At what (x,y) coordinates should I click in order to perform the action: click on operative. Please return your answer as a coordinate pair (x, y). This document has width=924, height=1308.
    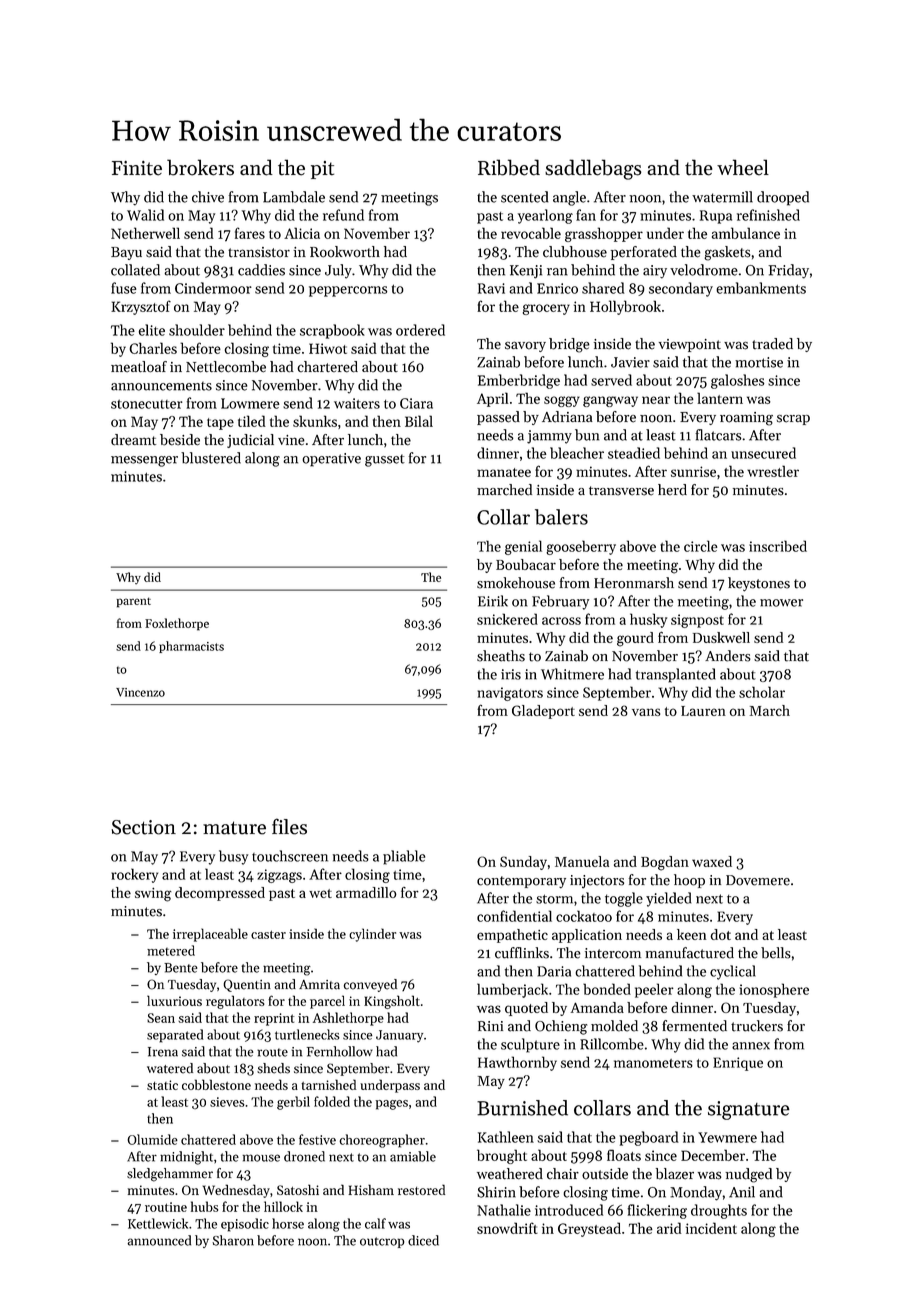
    Looking at the image, I should click on (331, 460).
